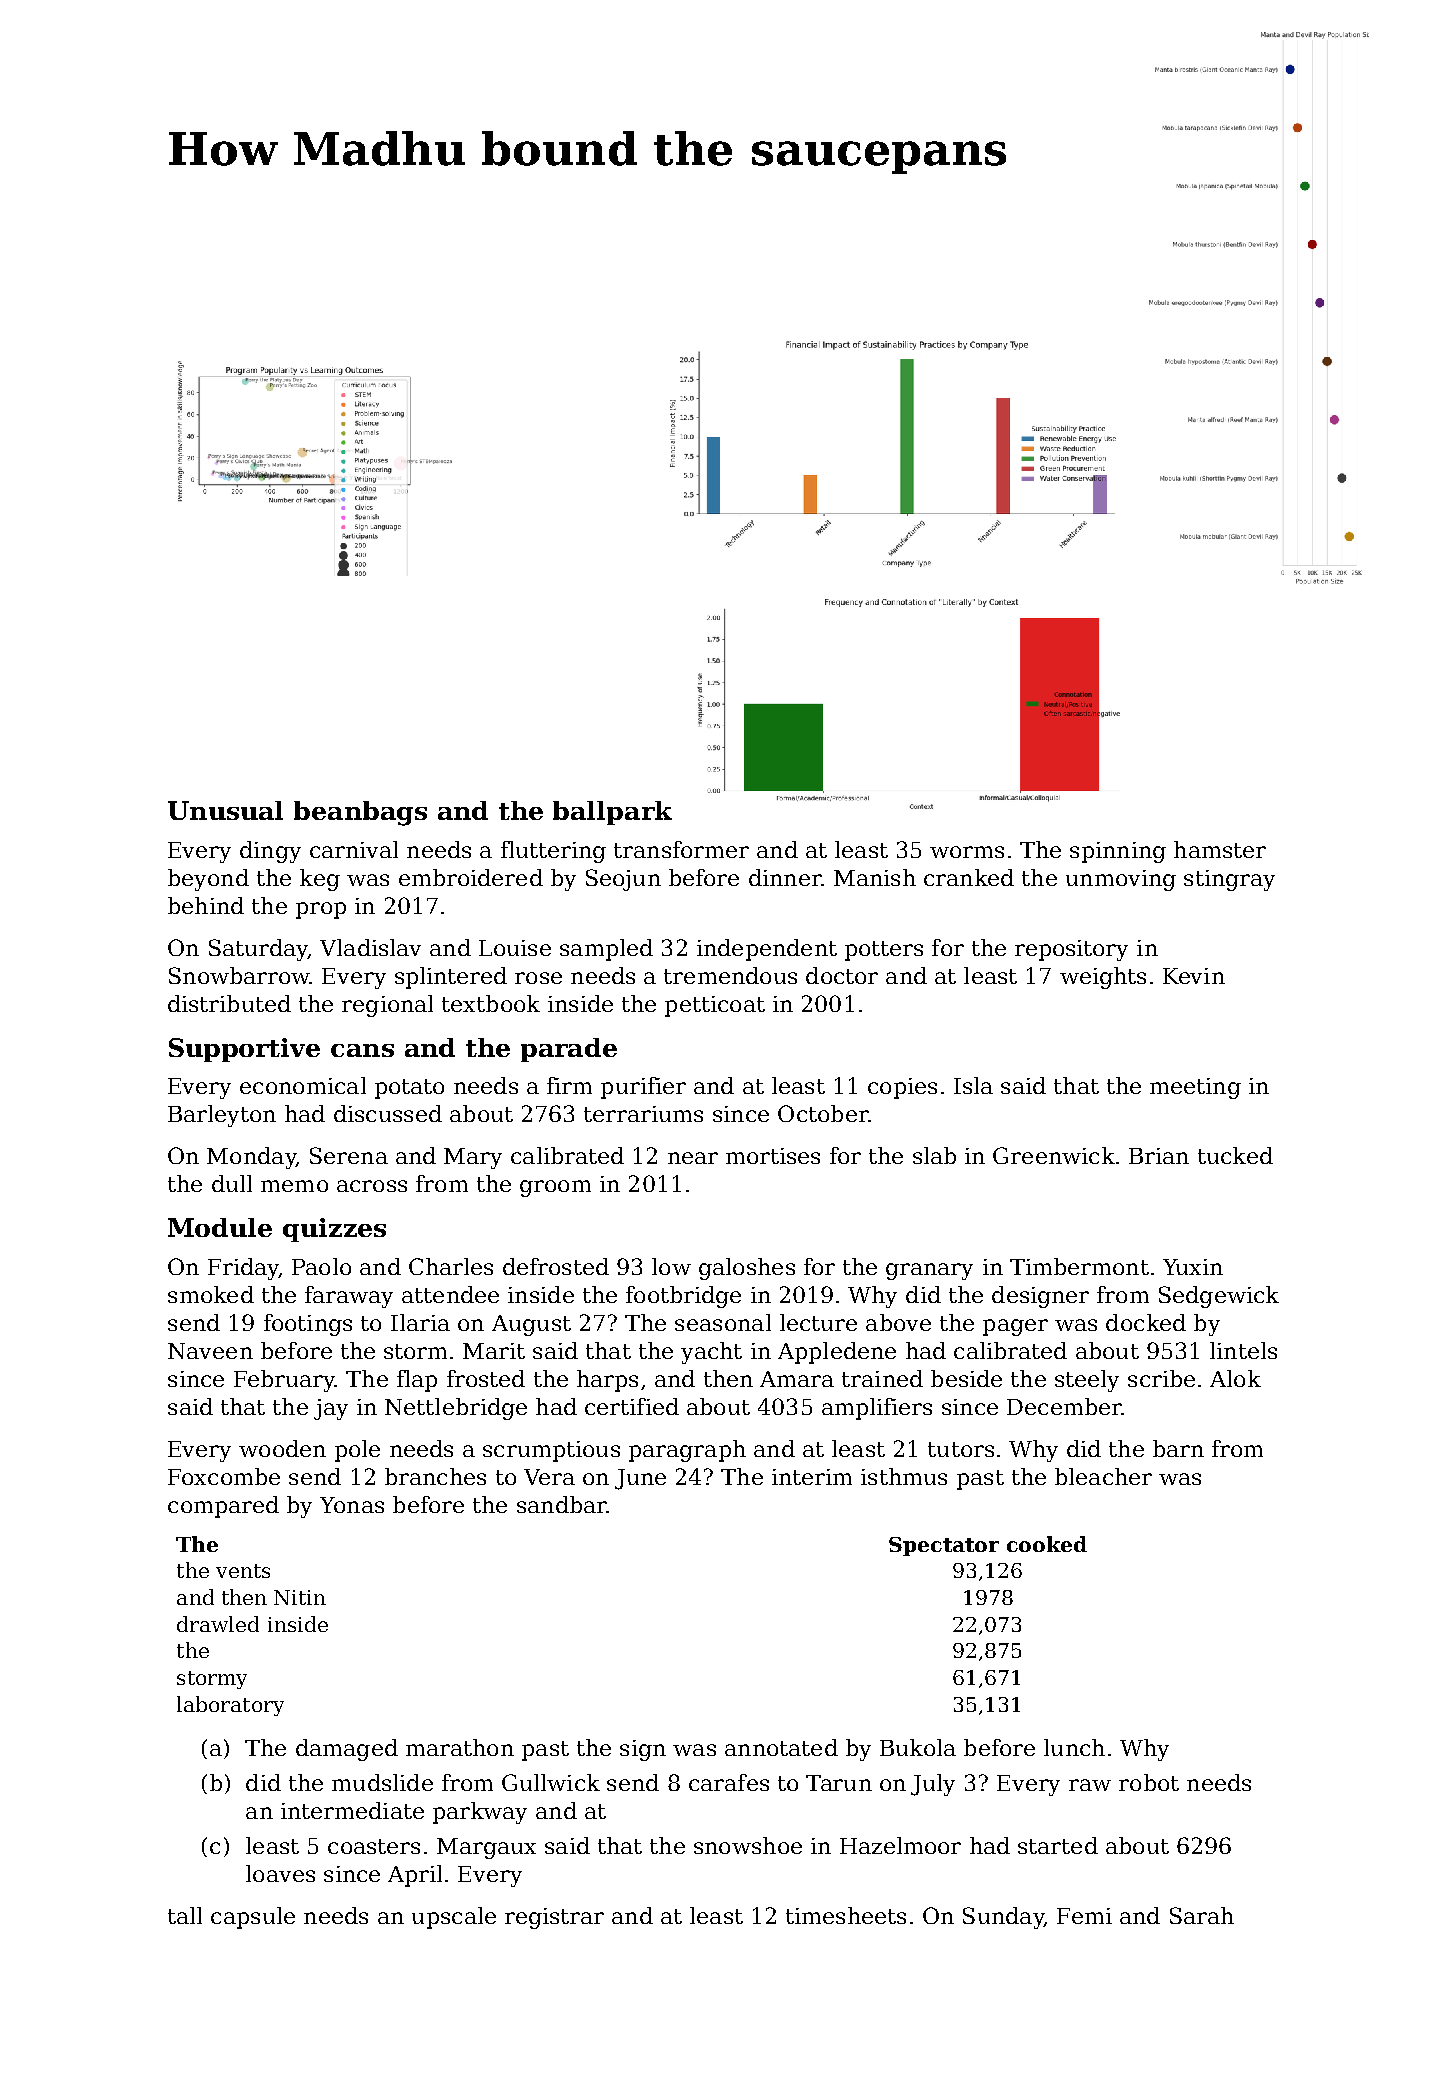 The height and width of the image is (2100, 1450). I want to click on cranked, so click(969, 877).
